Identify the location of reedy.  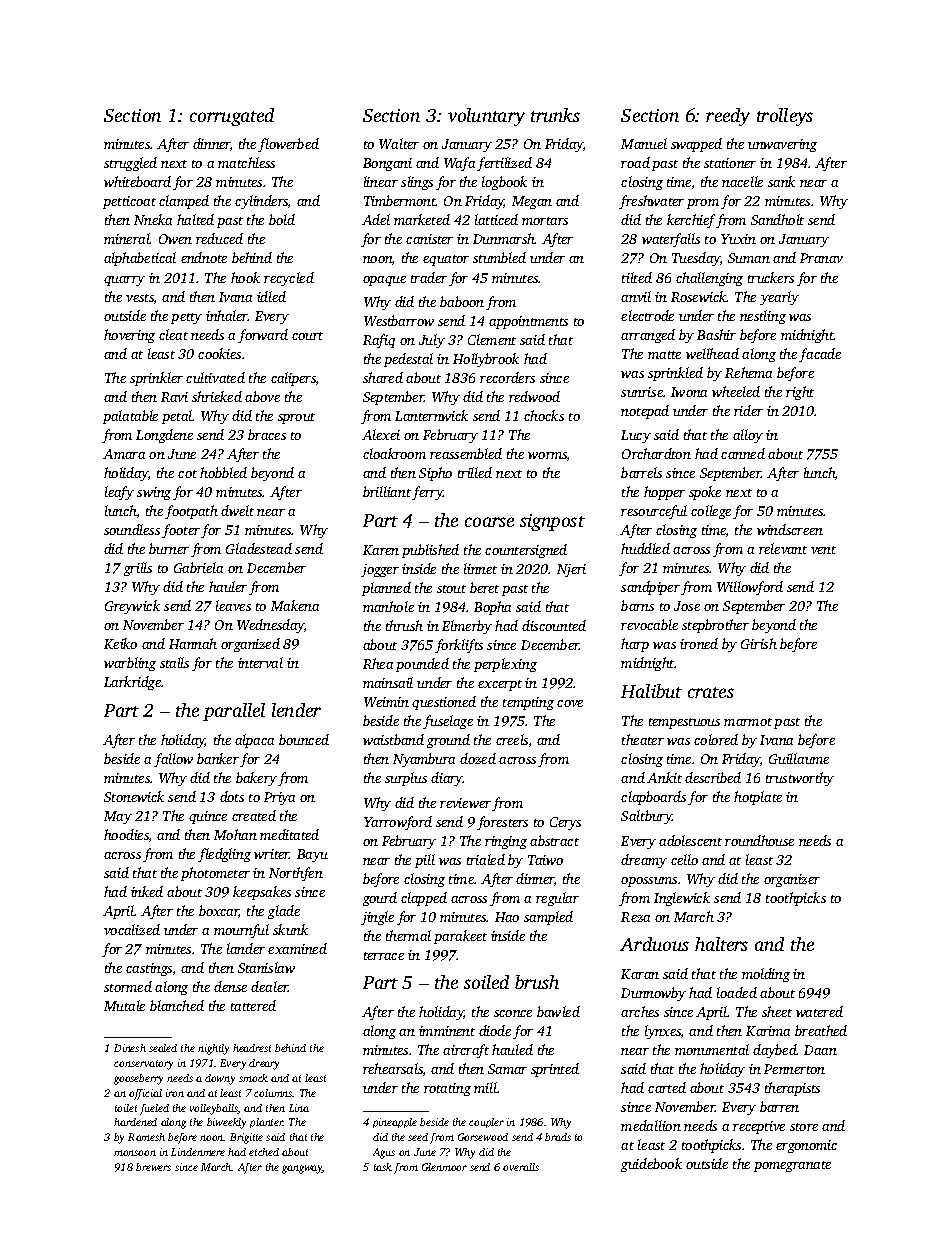
(728, 117).
